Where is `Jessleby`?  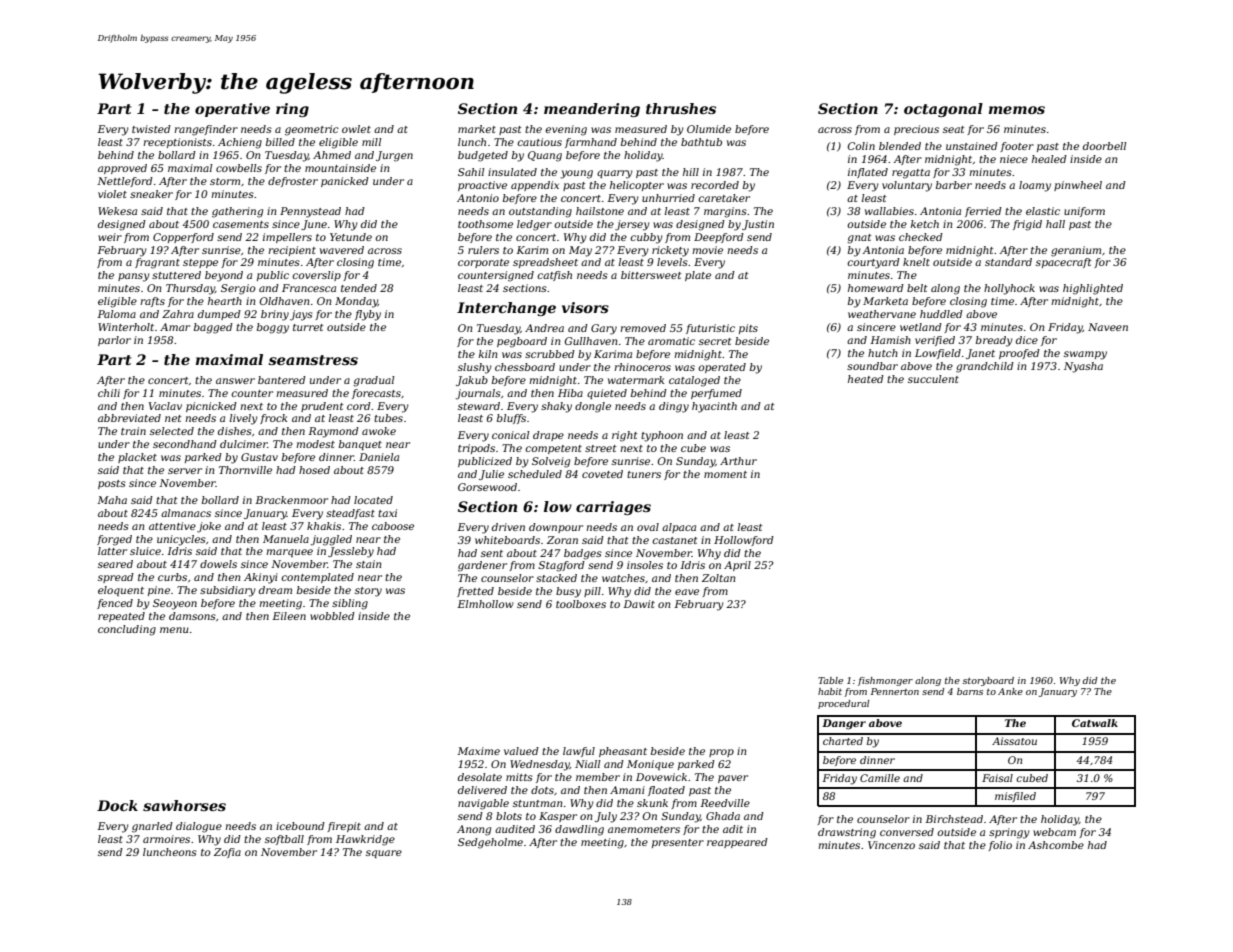 Jessleby is located at coordinates (351, 552).
